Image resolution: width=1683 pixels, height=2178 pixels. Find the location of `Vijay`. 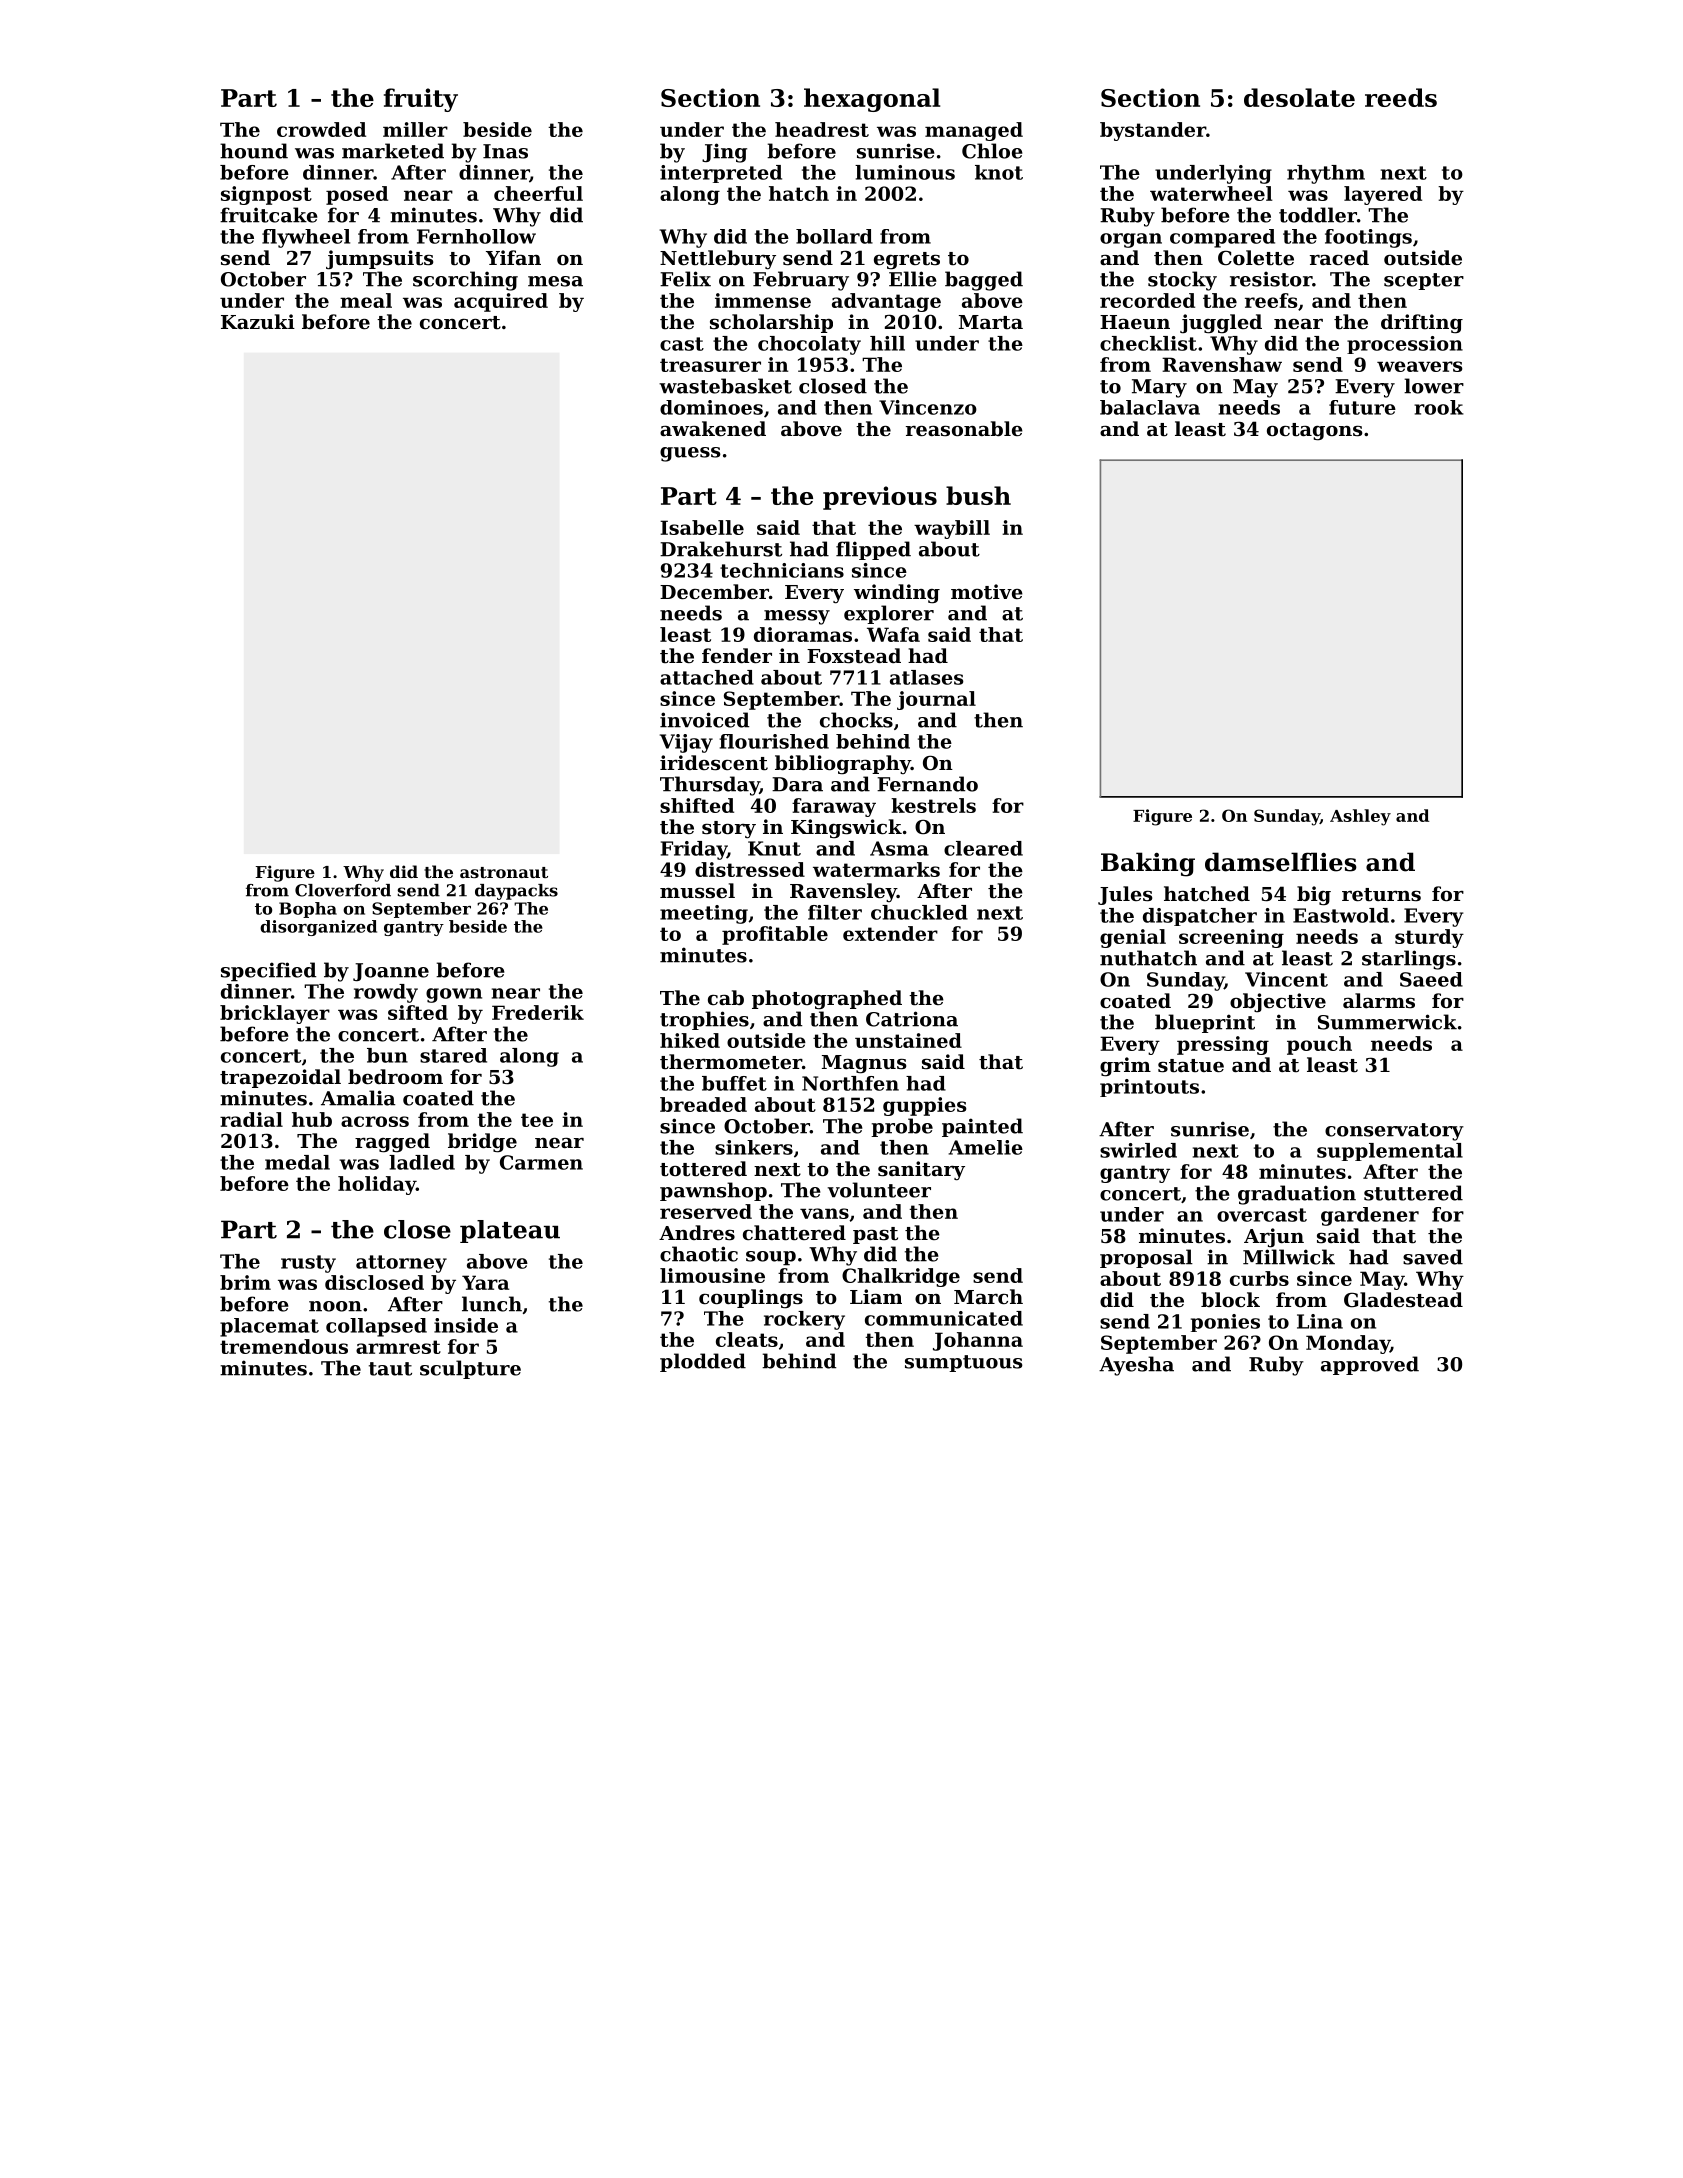

Vijay is located at coordinates (686, 743).
